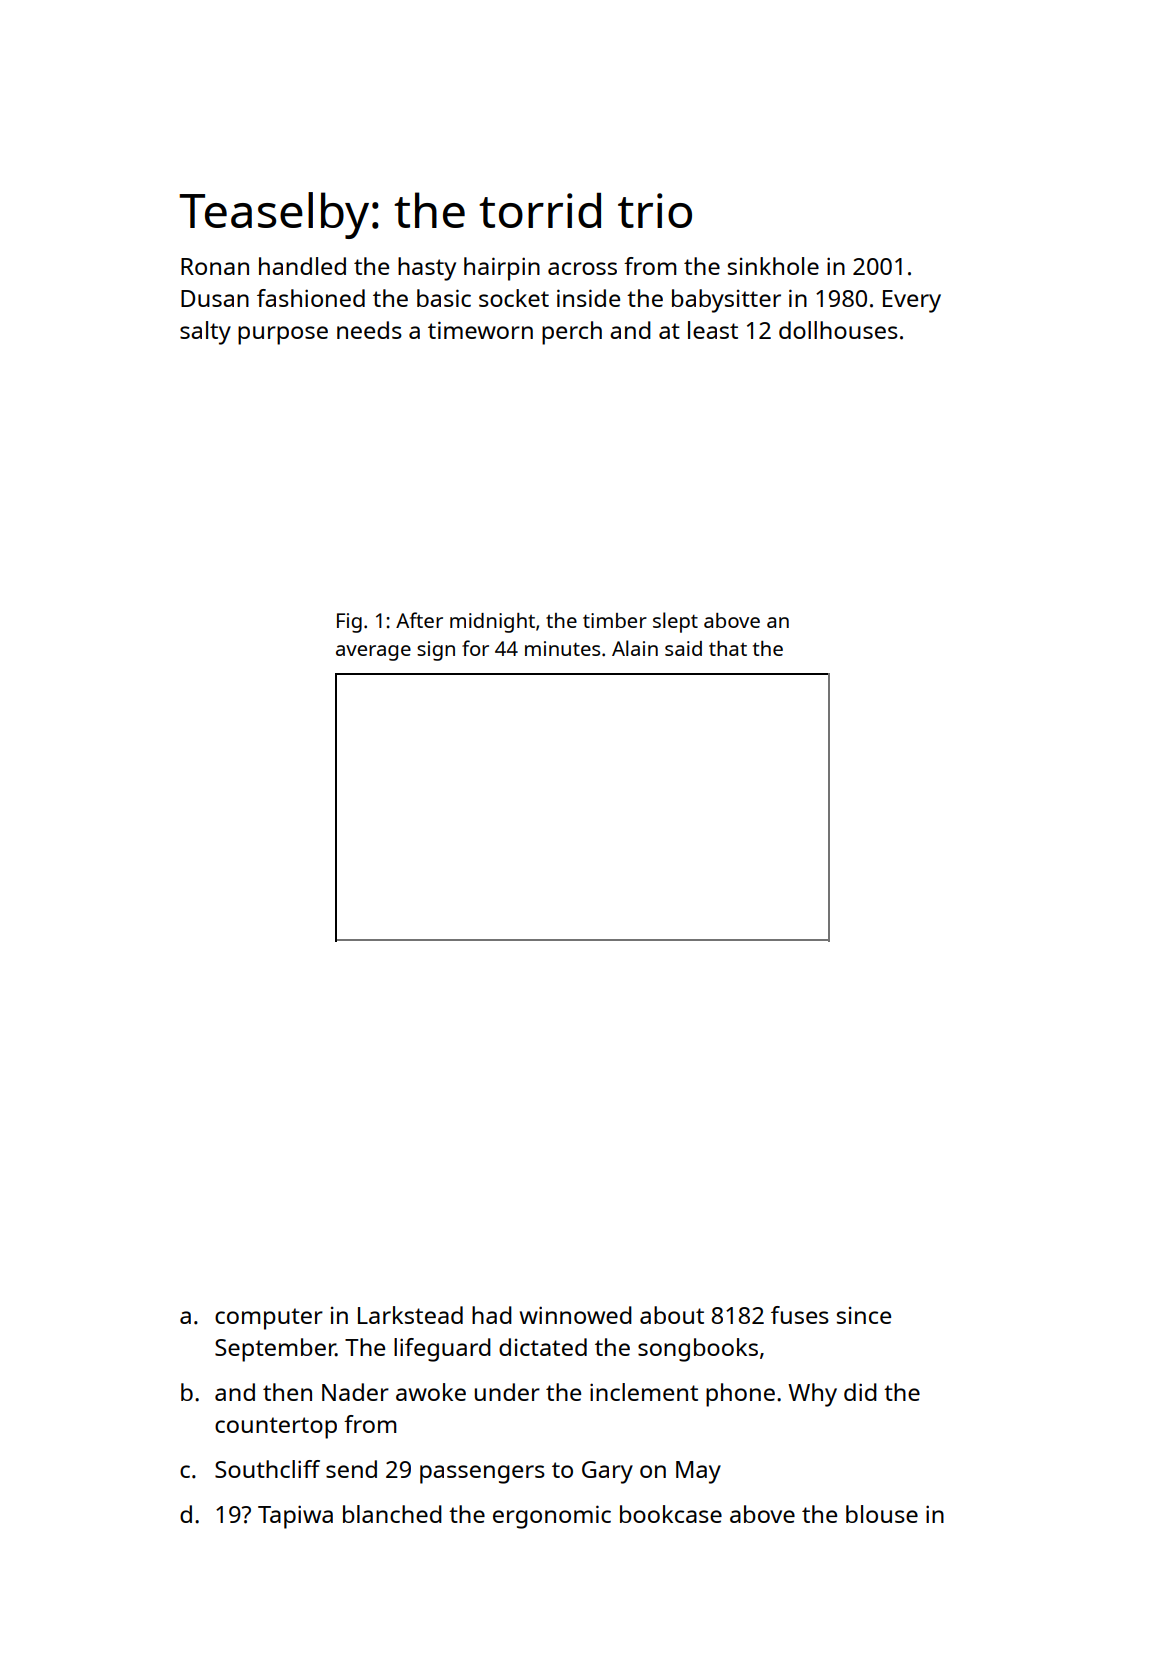 The image size is (1165, 1654). I want to click on hairpin, so click(502, 269).
